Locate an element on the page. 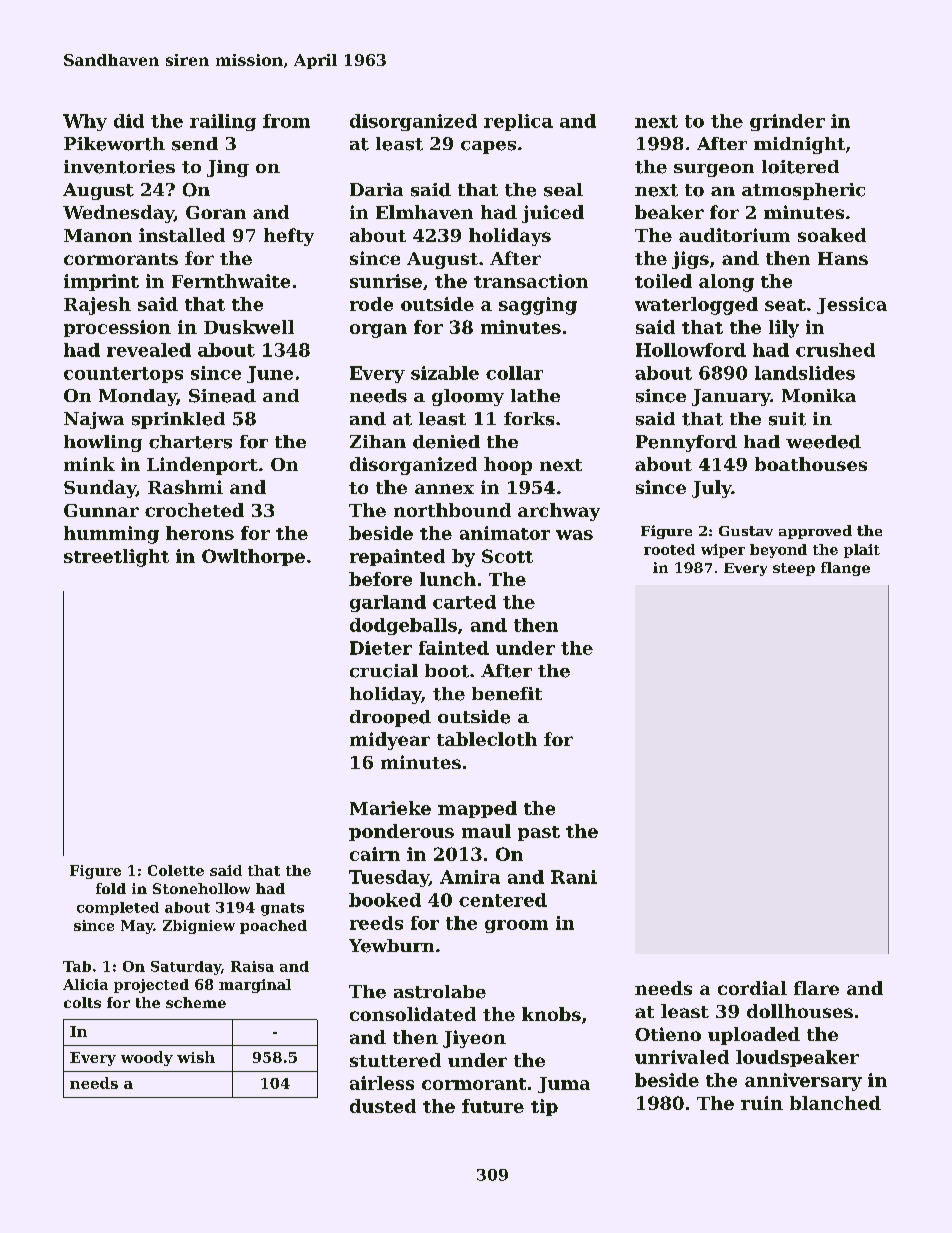  lily is located at coordinates (784, 329).
